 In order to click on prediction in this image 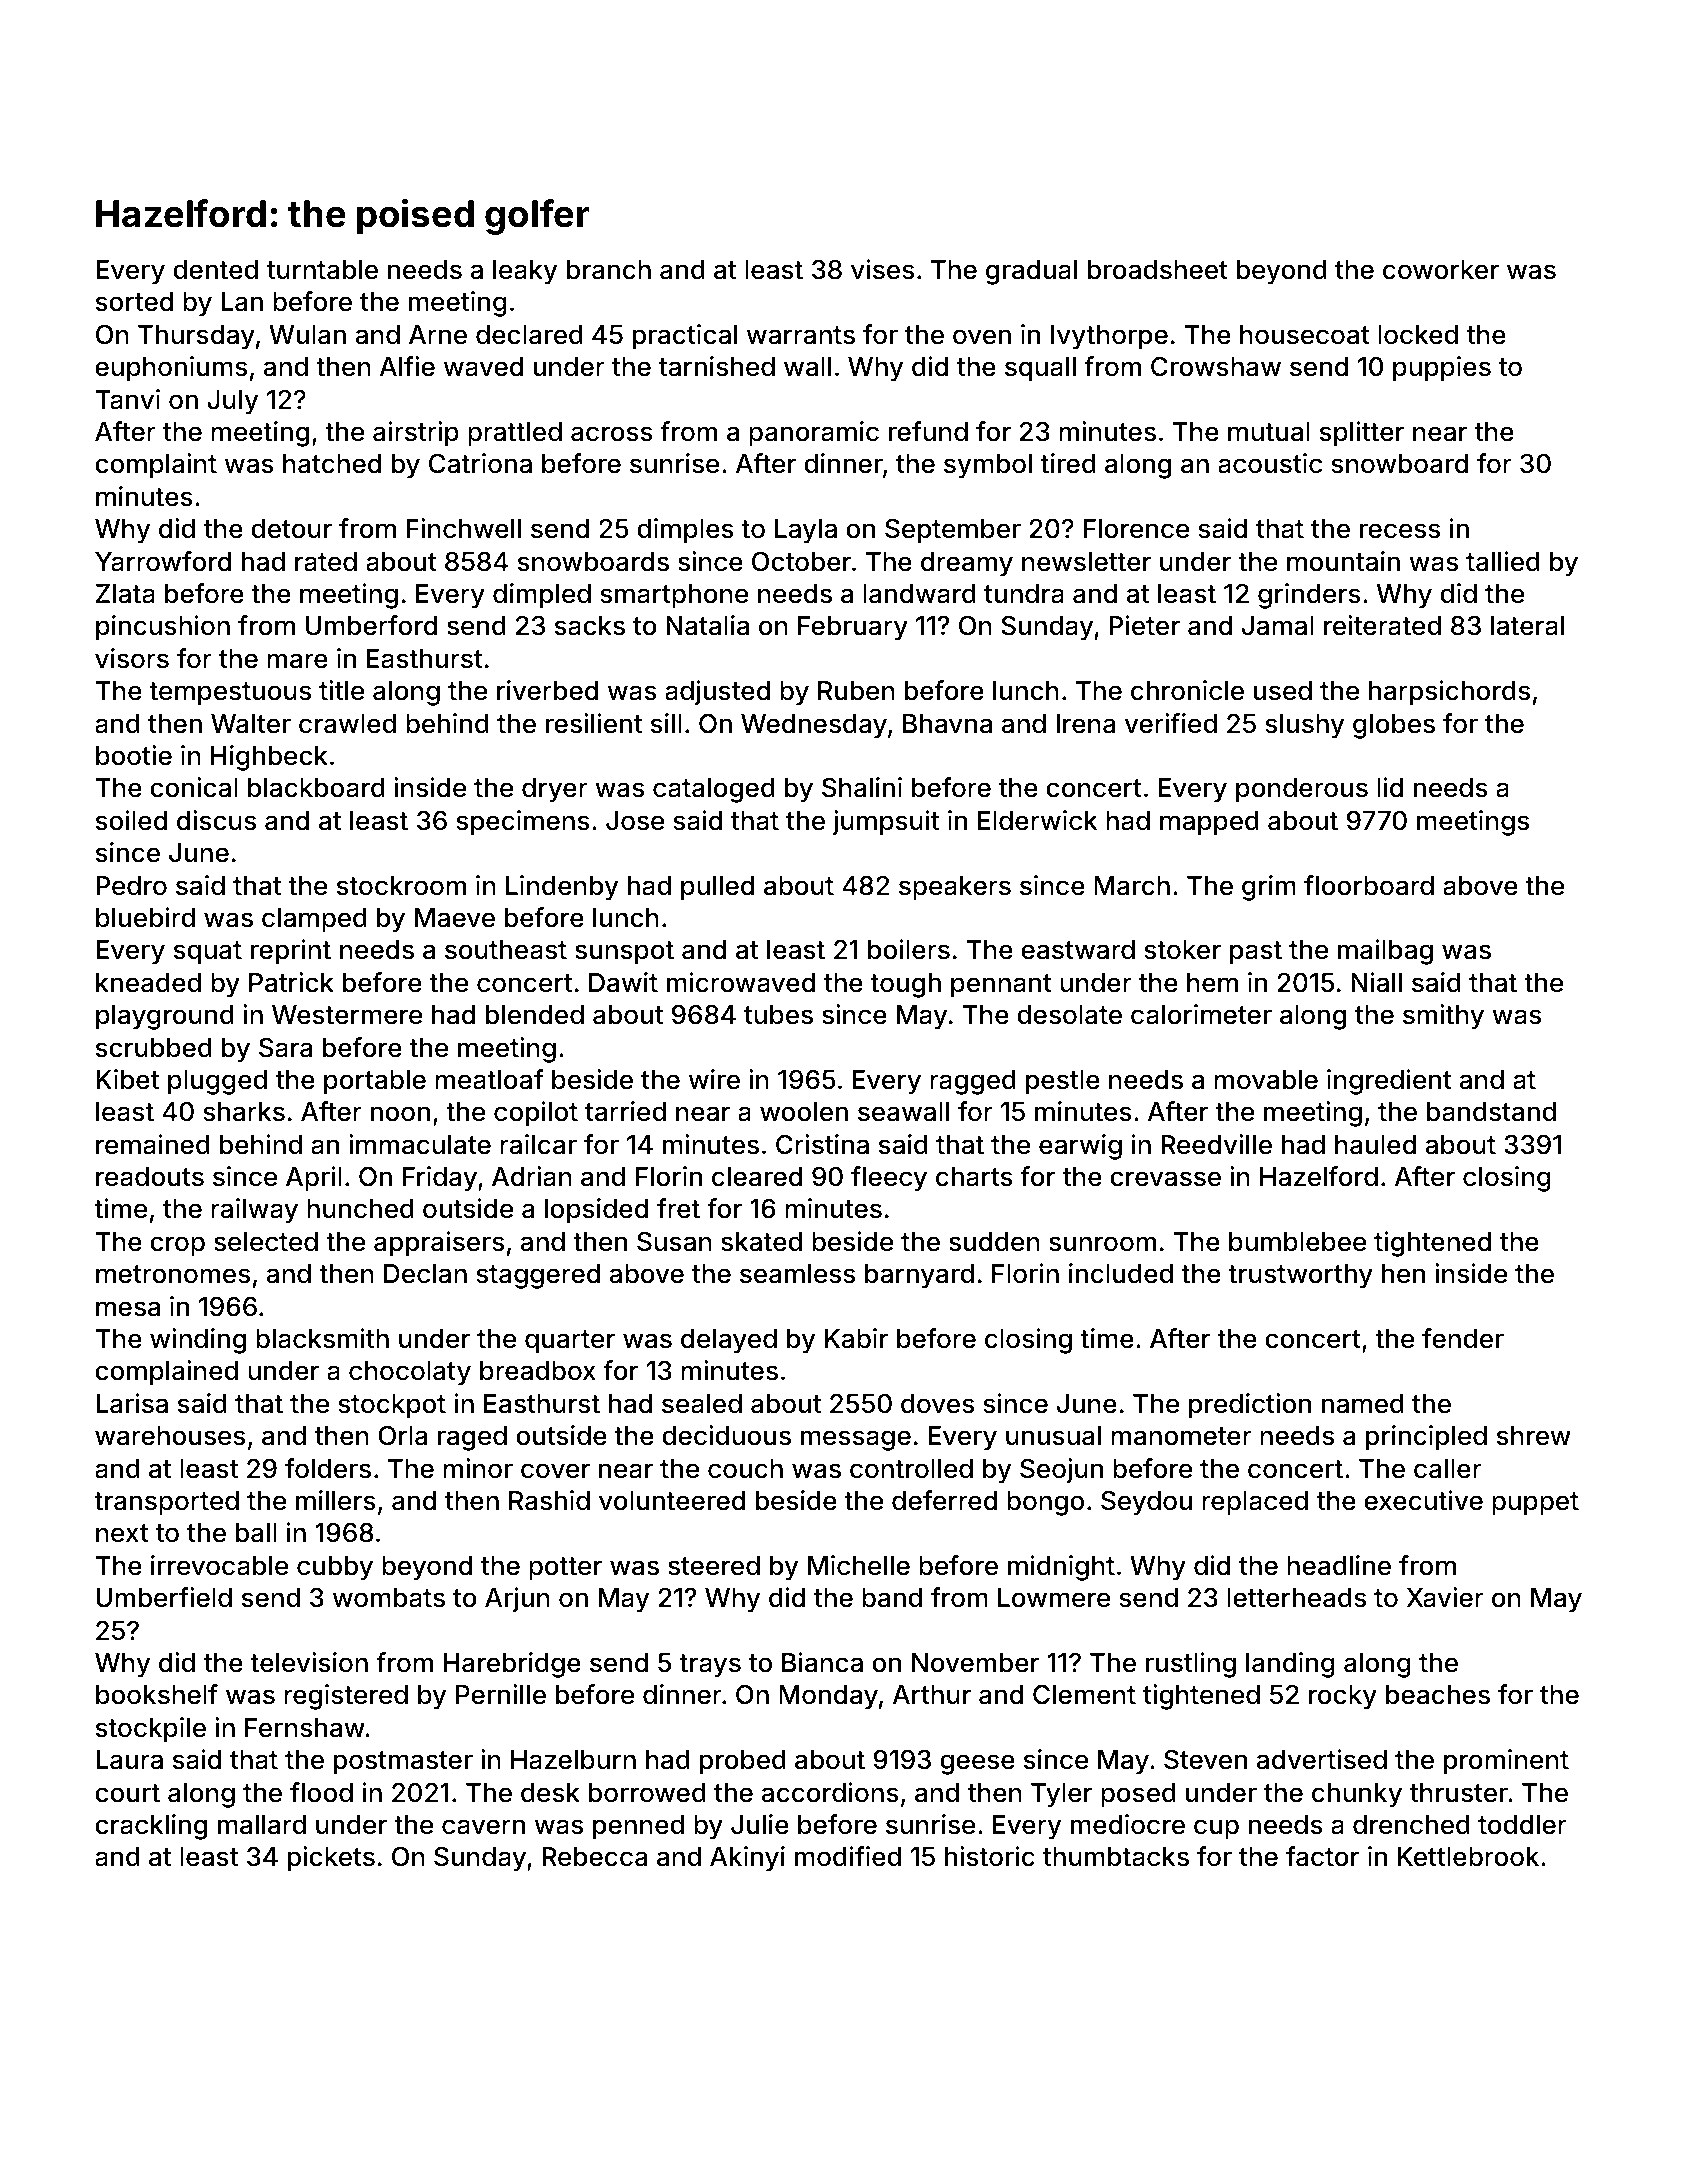, I will do `click(1250, 1406)`.
